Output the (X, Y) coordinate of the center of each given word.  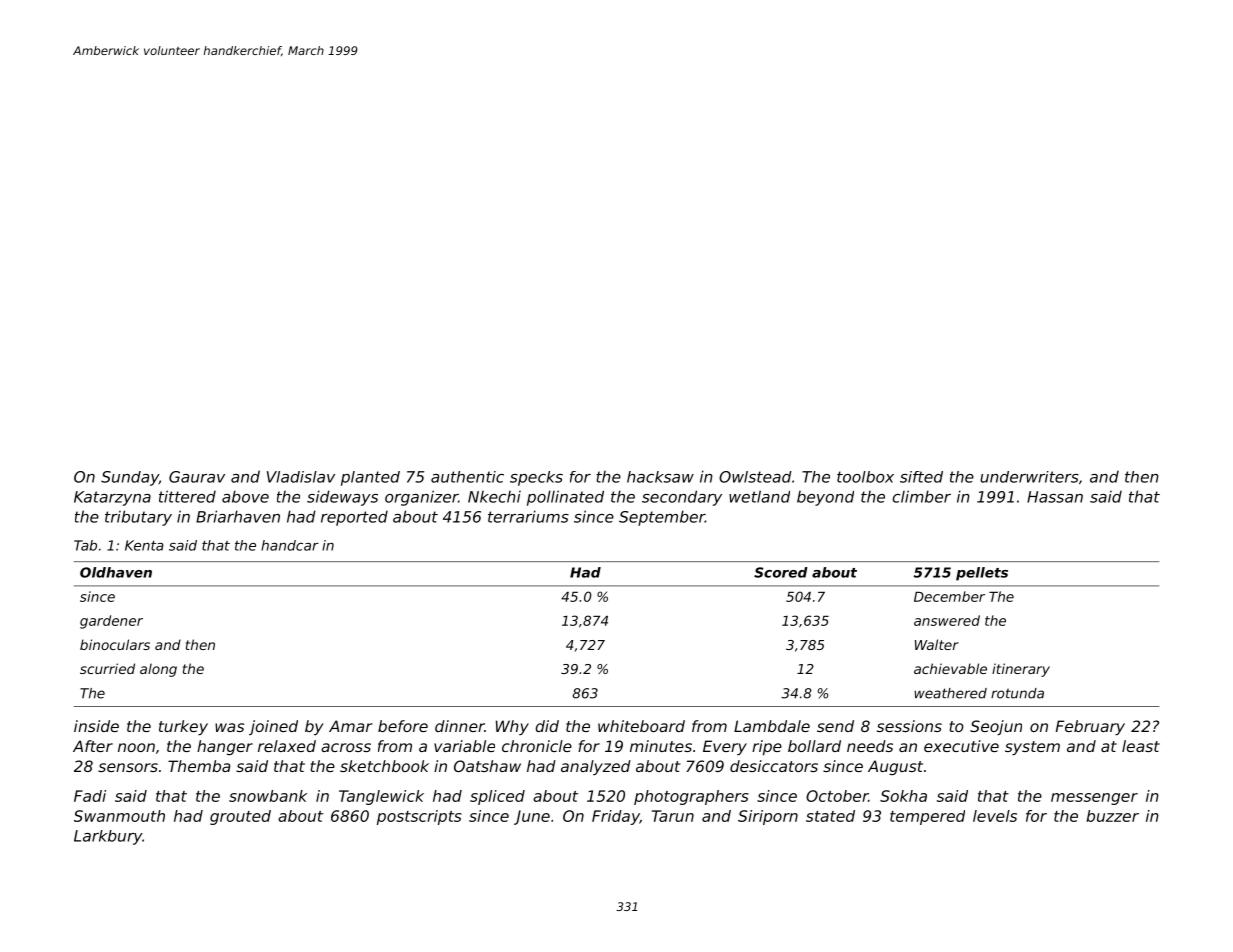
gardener (111, 622)
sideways (342, 498)
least (1141, 746)
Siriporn (768, 817)
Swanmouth (119, 816)
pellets (982, 574)
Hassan (1055, 497)
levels (995, 816)
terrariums (528, 516)
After (93, 746)
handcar (290, 545)
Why (512, 727)
